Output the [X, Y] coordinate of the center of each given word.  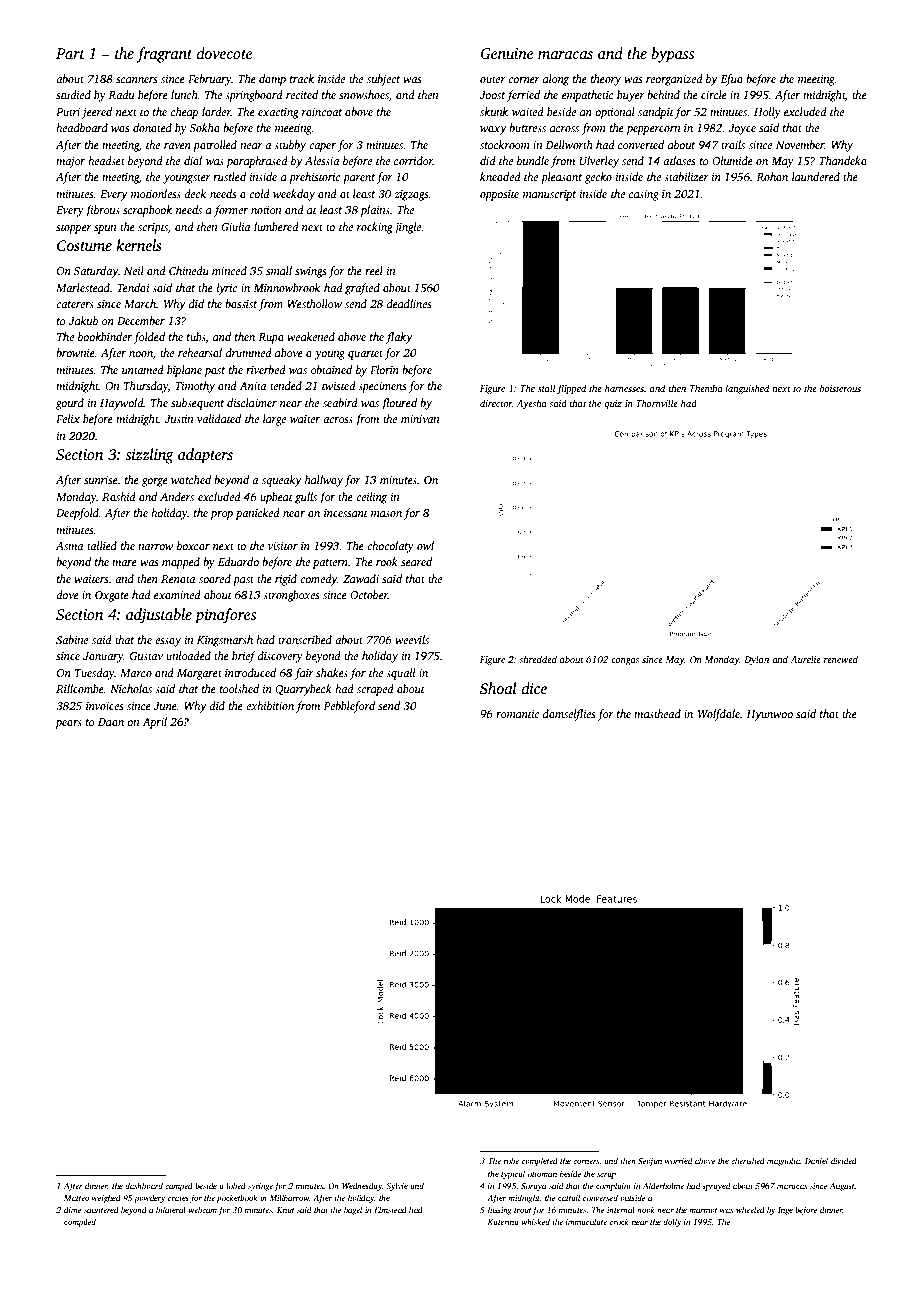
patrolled [215, 146]
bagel [353, 1210]
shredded [538, 659]
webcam [202, 1209]
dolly [672, 1222]
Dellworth [569, 144]
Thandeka [843, 160]
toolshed [239, 688]
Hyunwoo [769, 715]
